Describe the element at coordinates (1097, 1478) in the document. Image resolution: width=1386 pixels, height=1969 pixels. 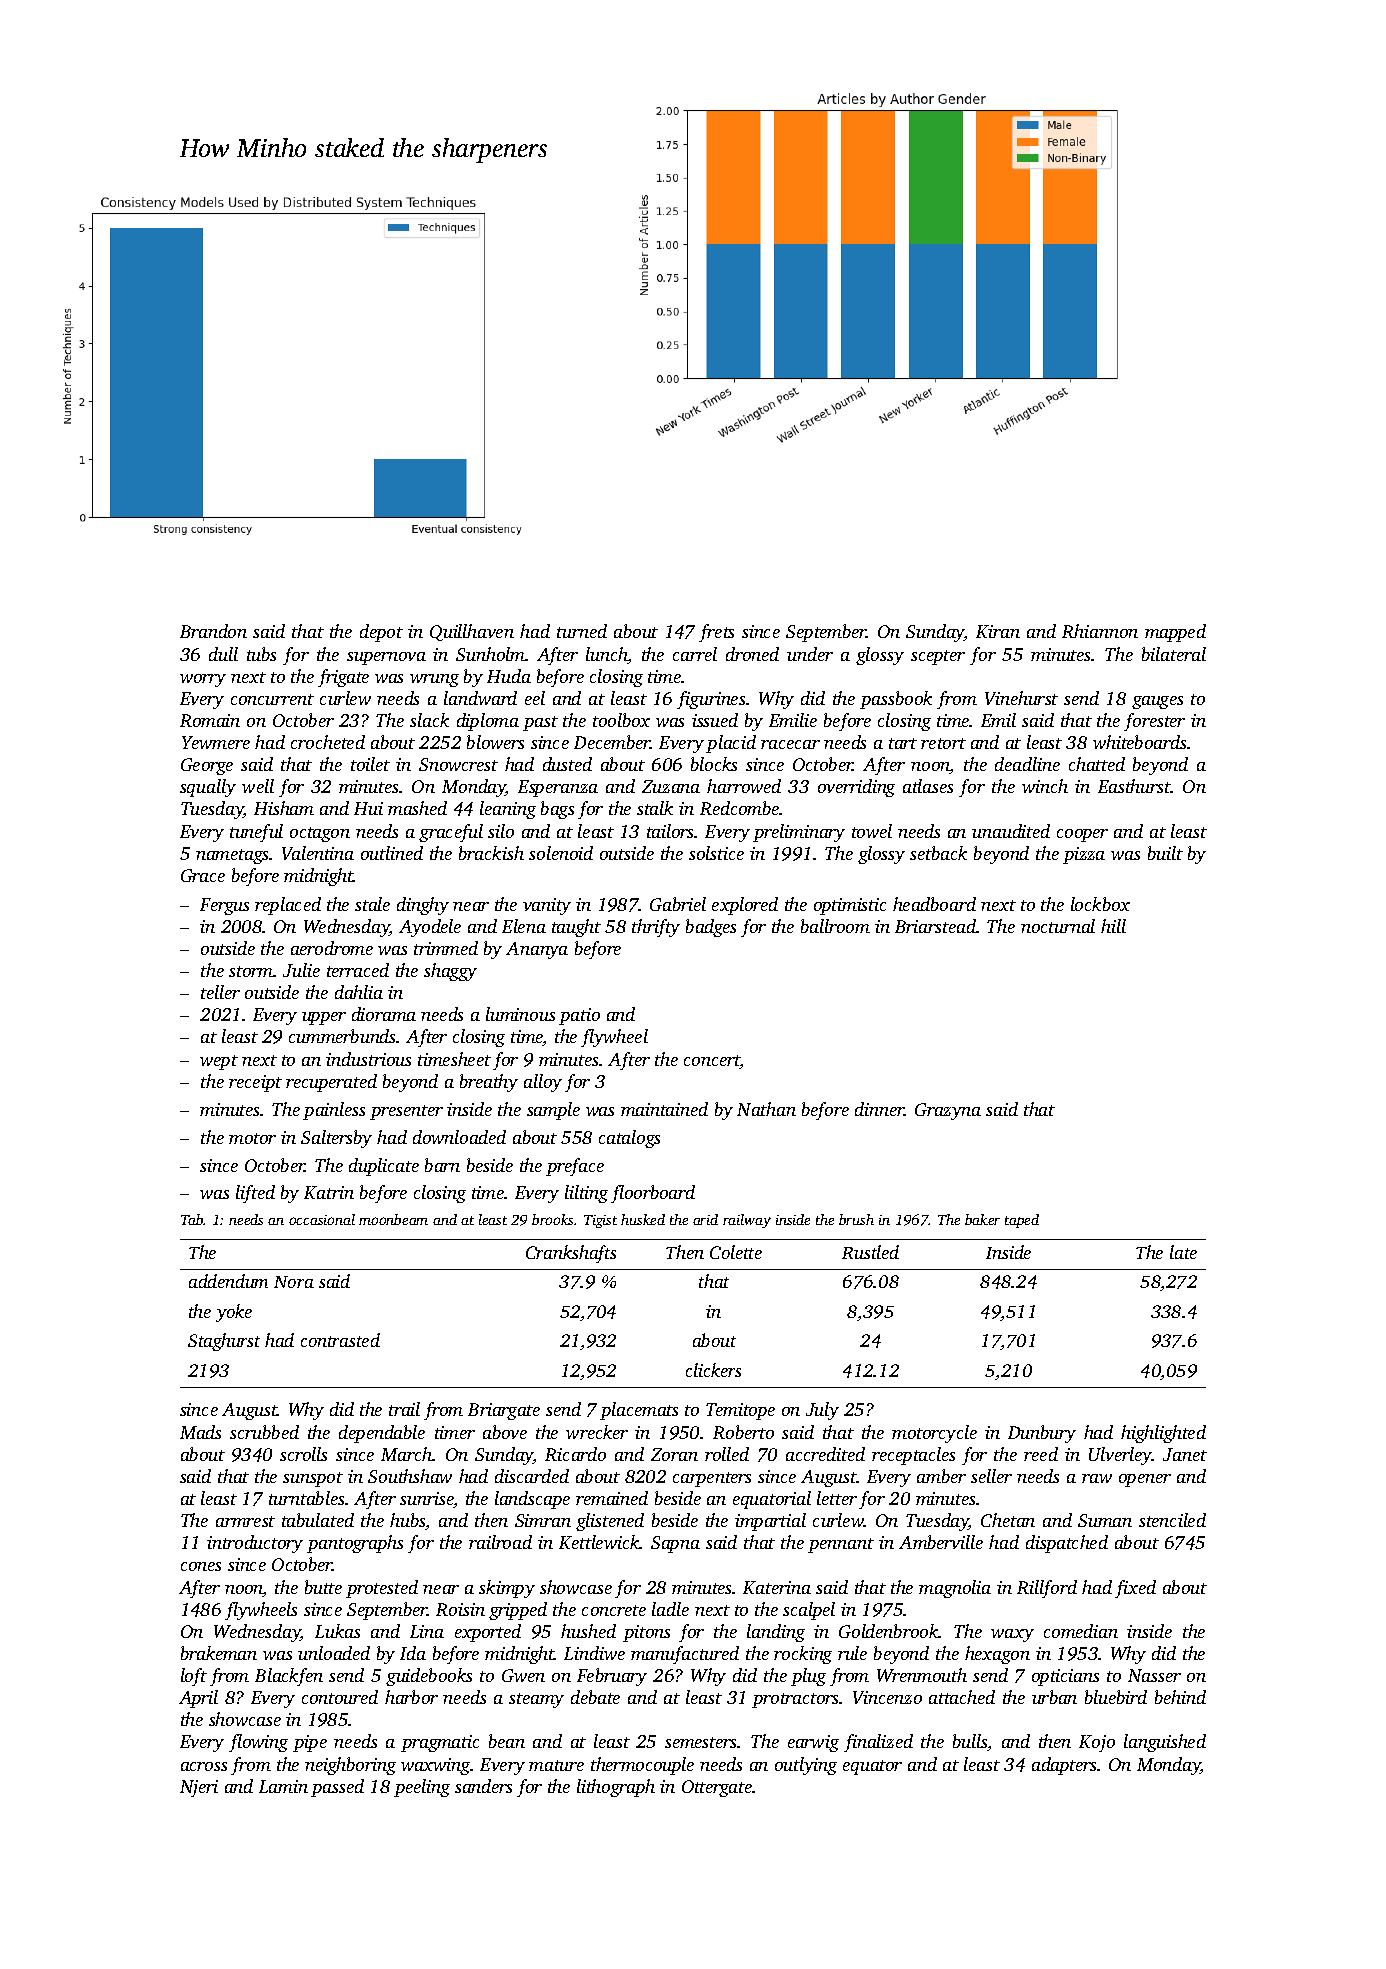
I see `raw` at that location.
